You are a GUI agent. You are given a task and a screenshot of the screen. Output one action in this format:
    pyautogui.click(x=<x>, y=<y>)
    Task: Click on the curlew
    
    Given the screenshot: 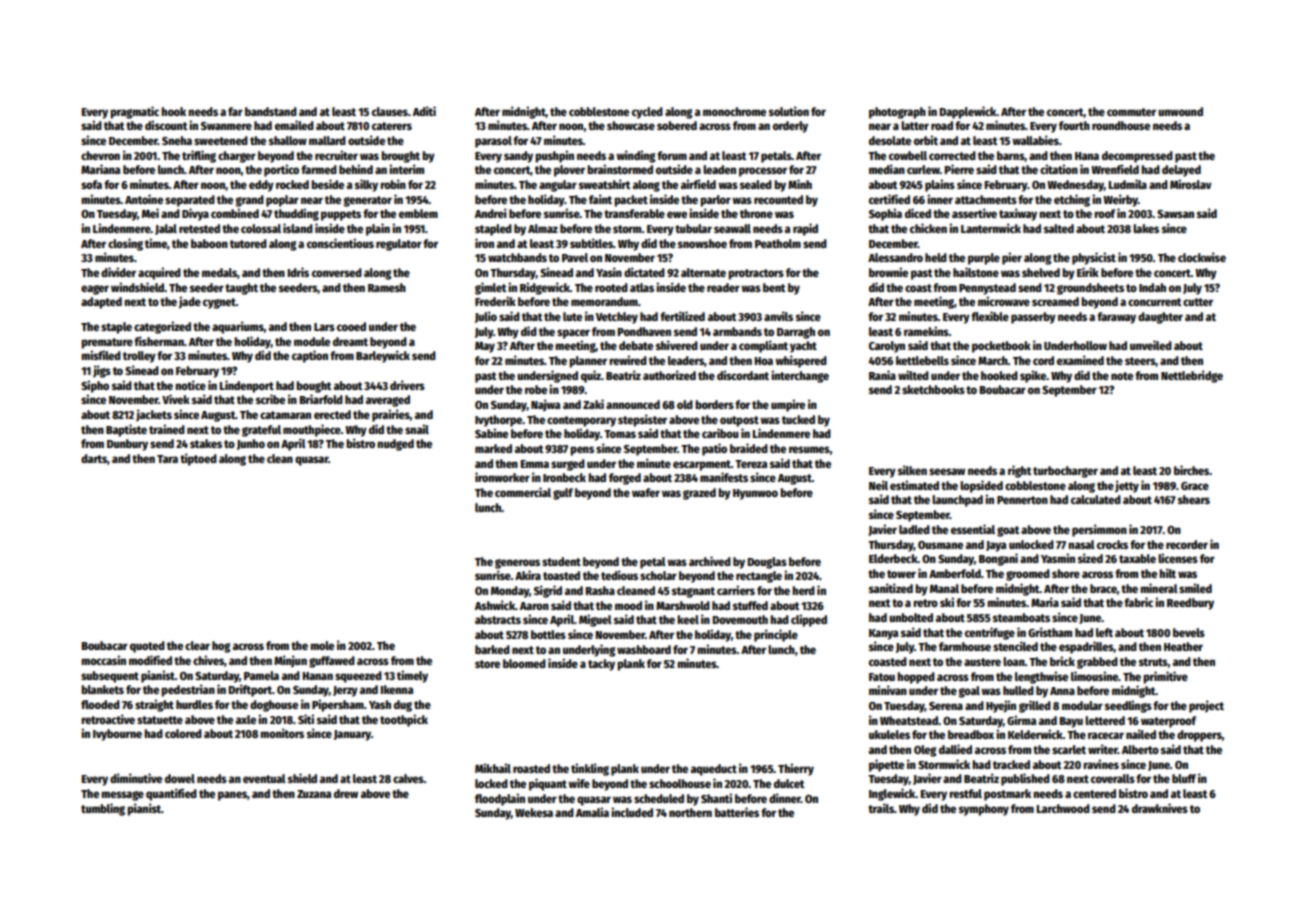 What is the action you would take?
    pyautogui.click(x=923, y=169)
